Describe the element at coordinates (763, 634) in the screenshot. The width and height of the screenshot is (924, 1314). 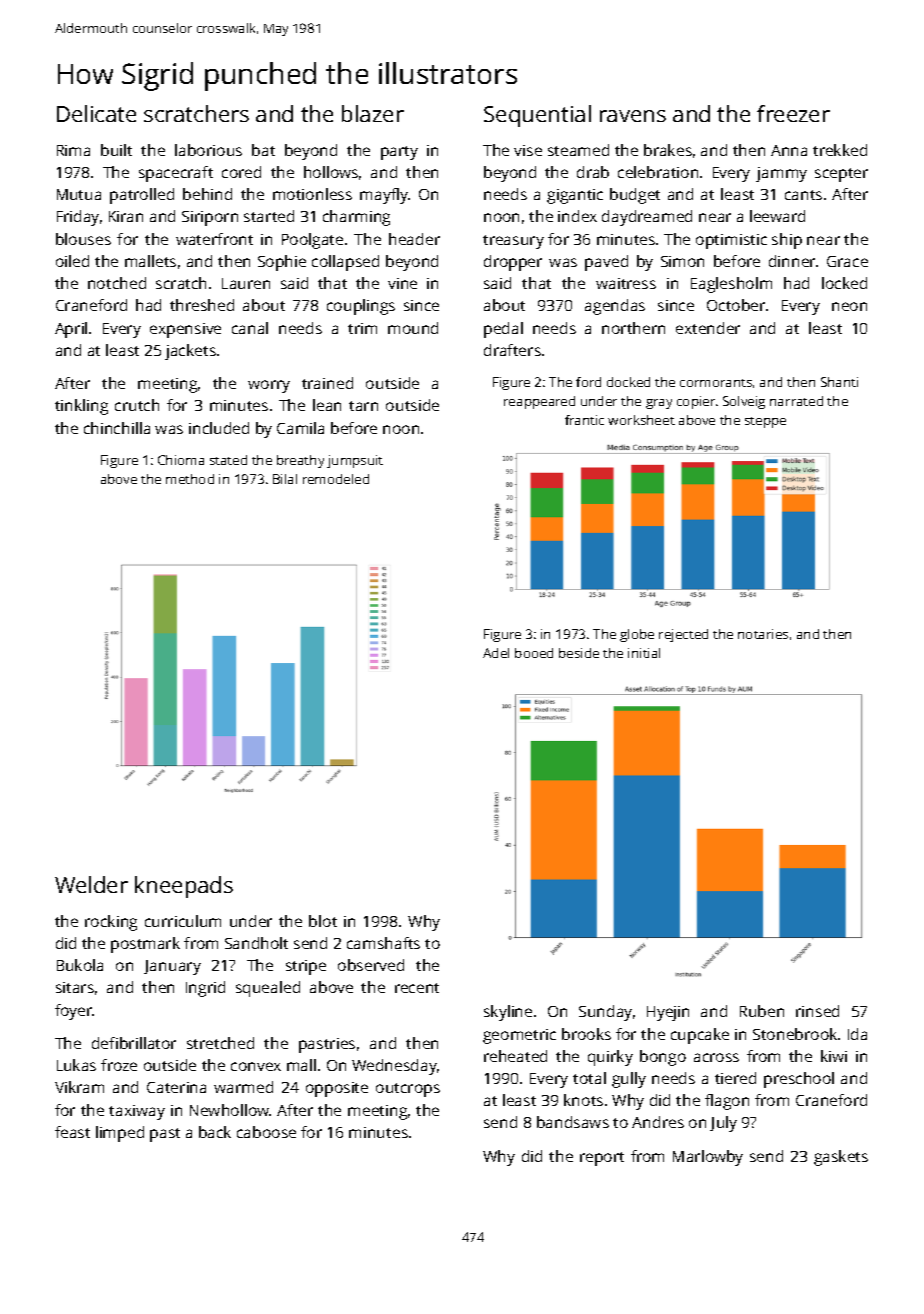
I see `notaries` at that location.
